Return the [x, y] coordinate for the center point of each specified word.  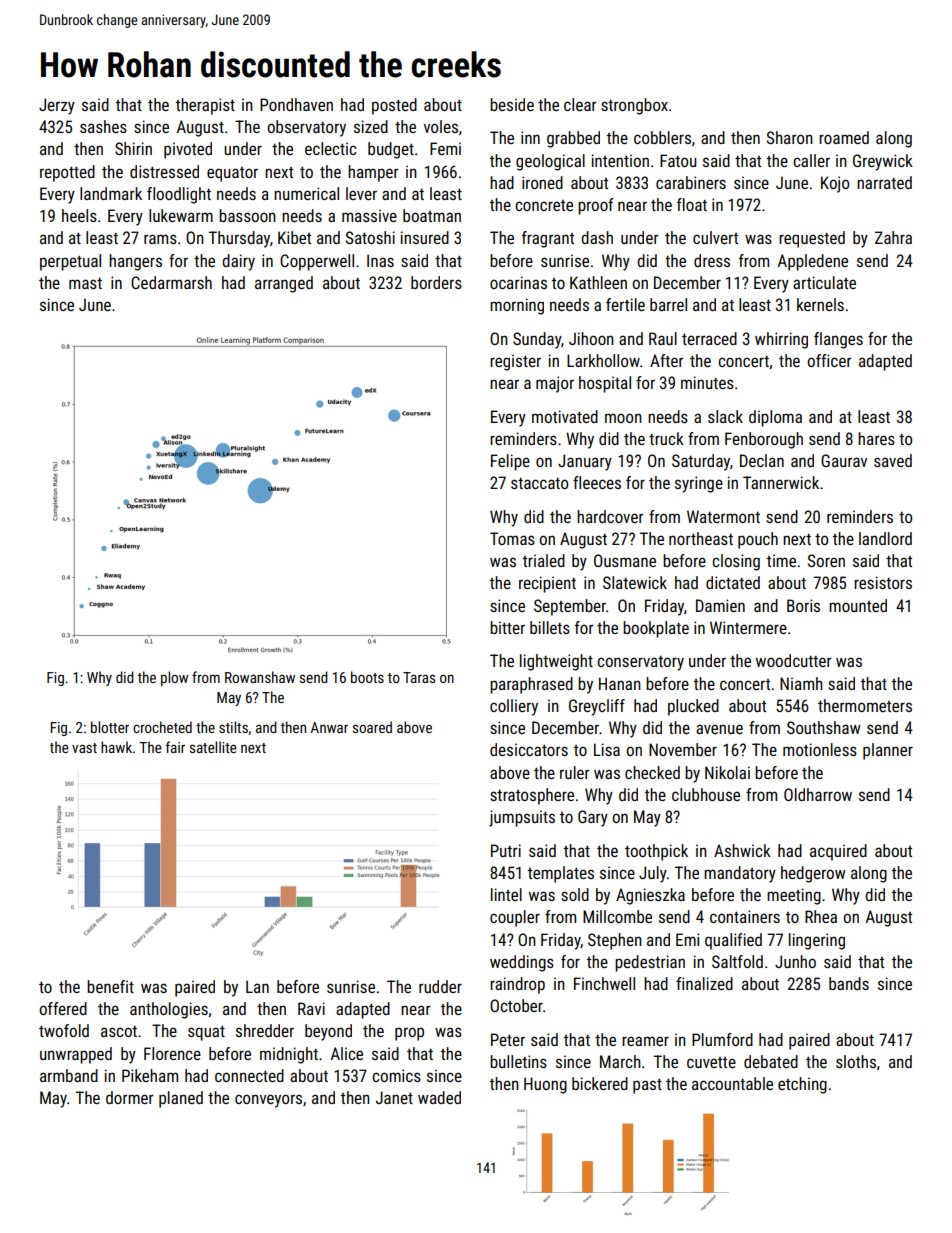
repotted [67, 173]
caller [811, 160]
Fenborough [764, 440]
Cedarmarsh [171, 282]
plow [174, 678]
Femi [445, 148]
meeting [794, 896]
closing [736, 562]
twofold [64, 1030]
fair [175, 747]
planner [888, 751]
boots [367, 677]
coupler [515, 918]
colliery [514, 707]
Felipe [510, 462]
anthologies [169, 1010]
